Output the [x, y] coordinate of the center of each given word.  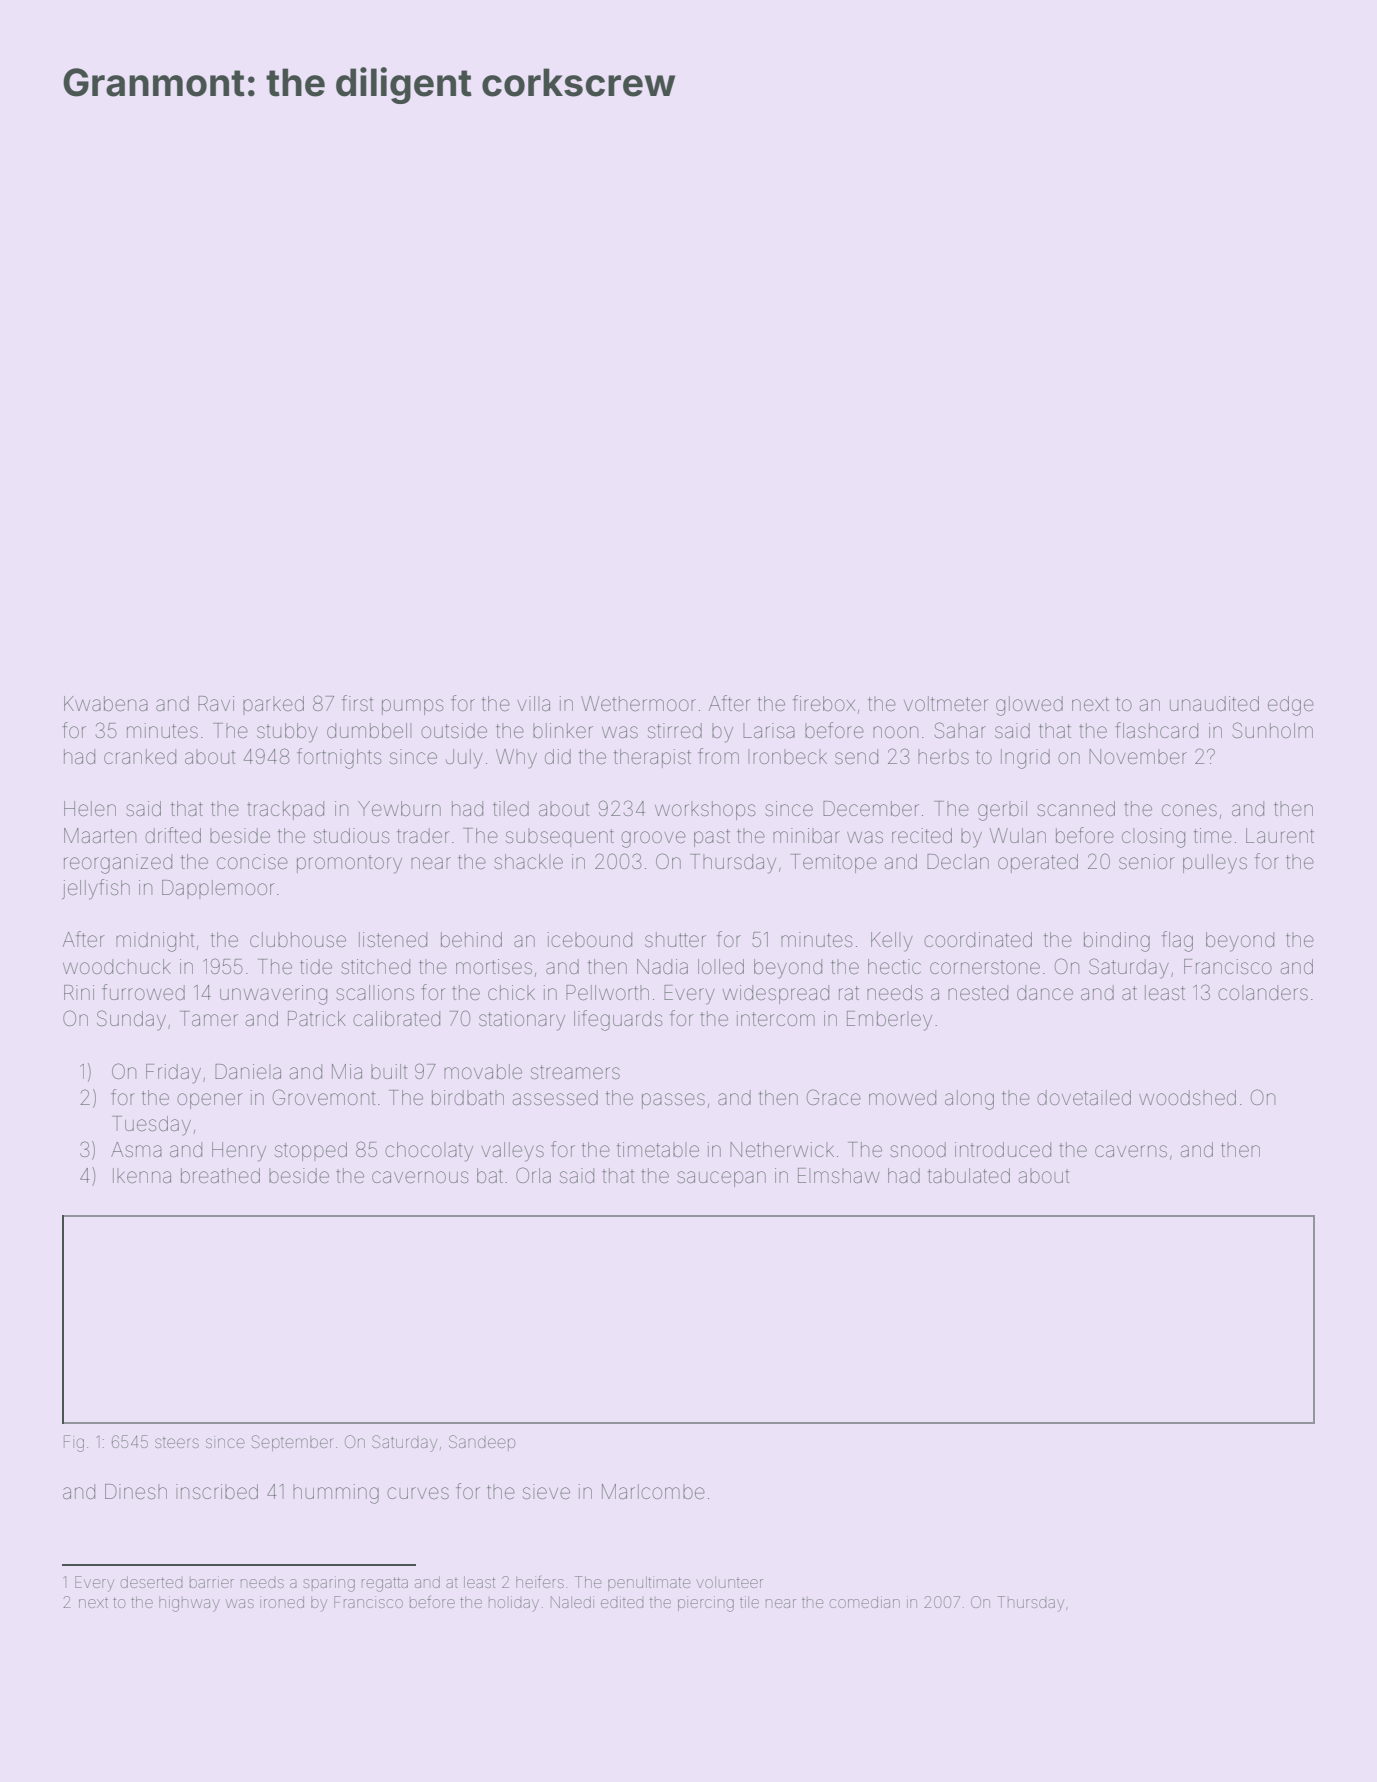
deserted [152, 1582]
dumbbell [369, 731]
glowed [1029, 706]
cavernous [420, 1177]
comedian [865, 1602]
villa [533, 703]
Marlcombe [653, 1491]
